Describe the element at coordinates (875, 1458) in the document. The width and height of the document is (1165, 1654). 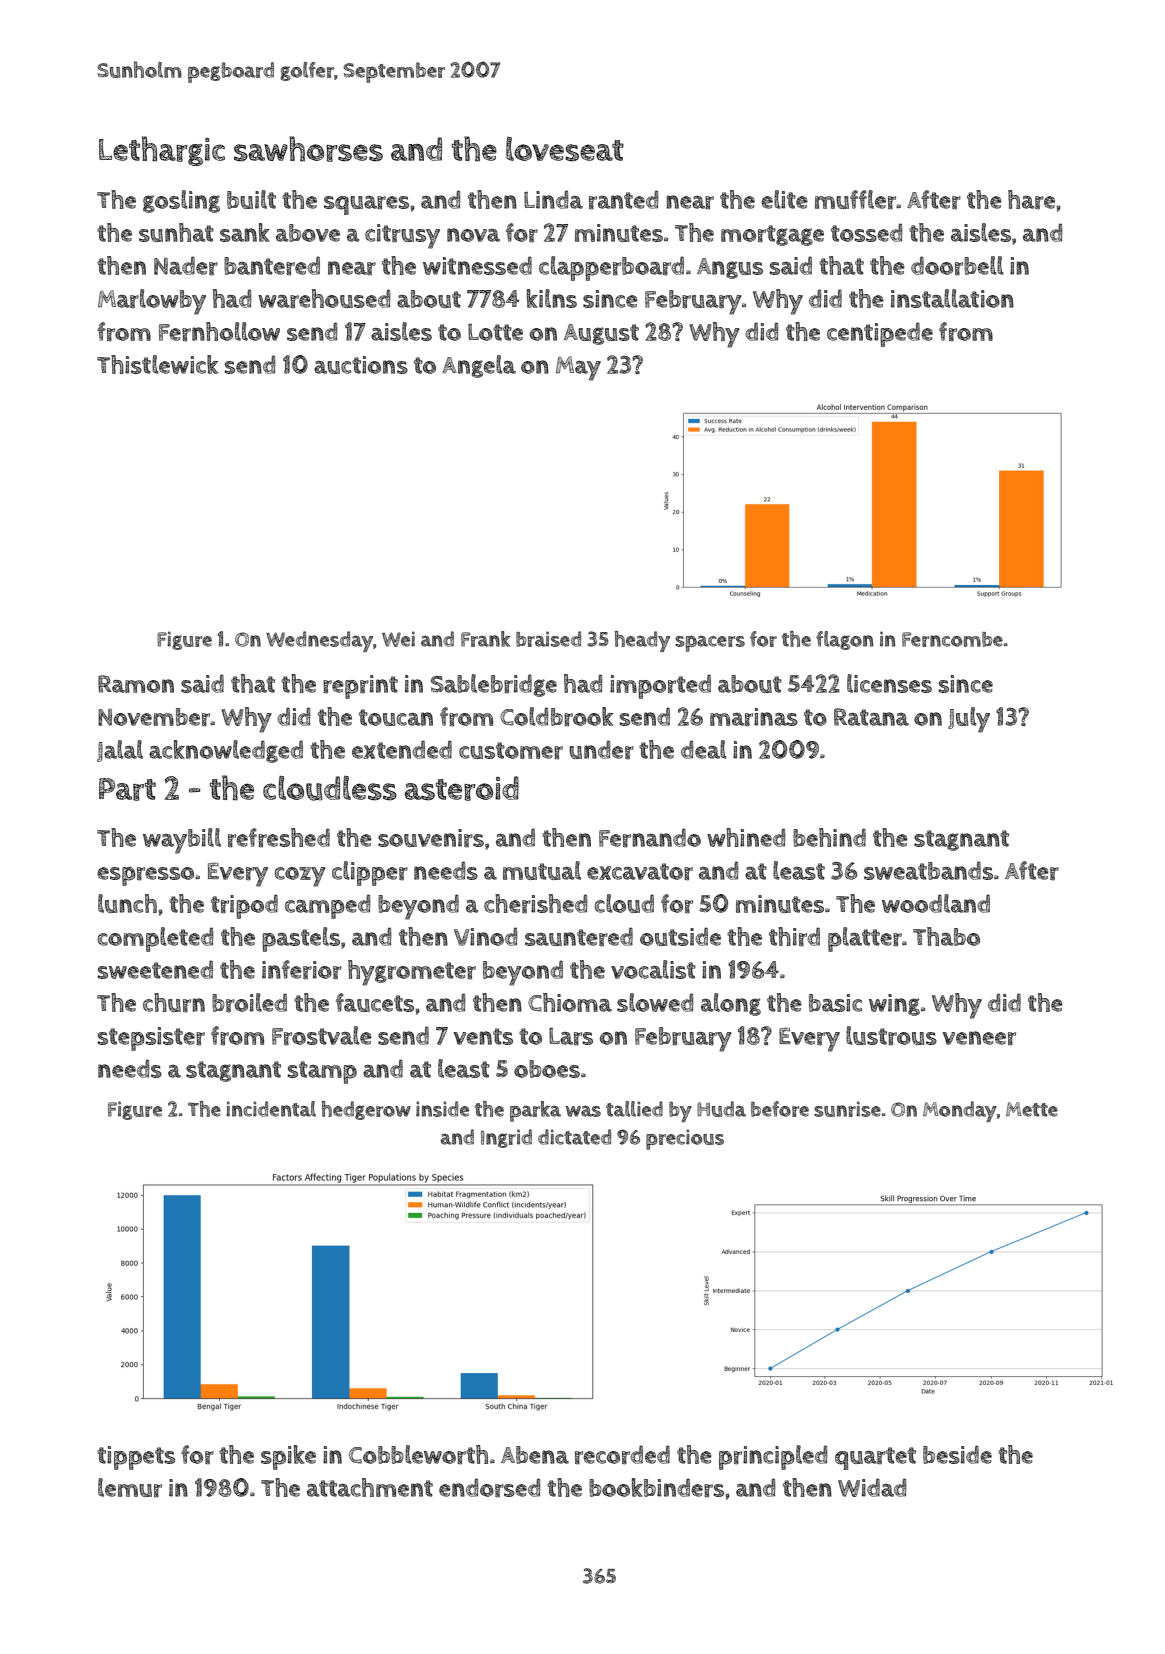
I see `quartet` at that location.
